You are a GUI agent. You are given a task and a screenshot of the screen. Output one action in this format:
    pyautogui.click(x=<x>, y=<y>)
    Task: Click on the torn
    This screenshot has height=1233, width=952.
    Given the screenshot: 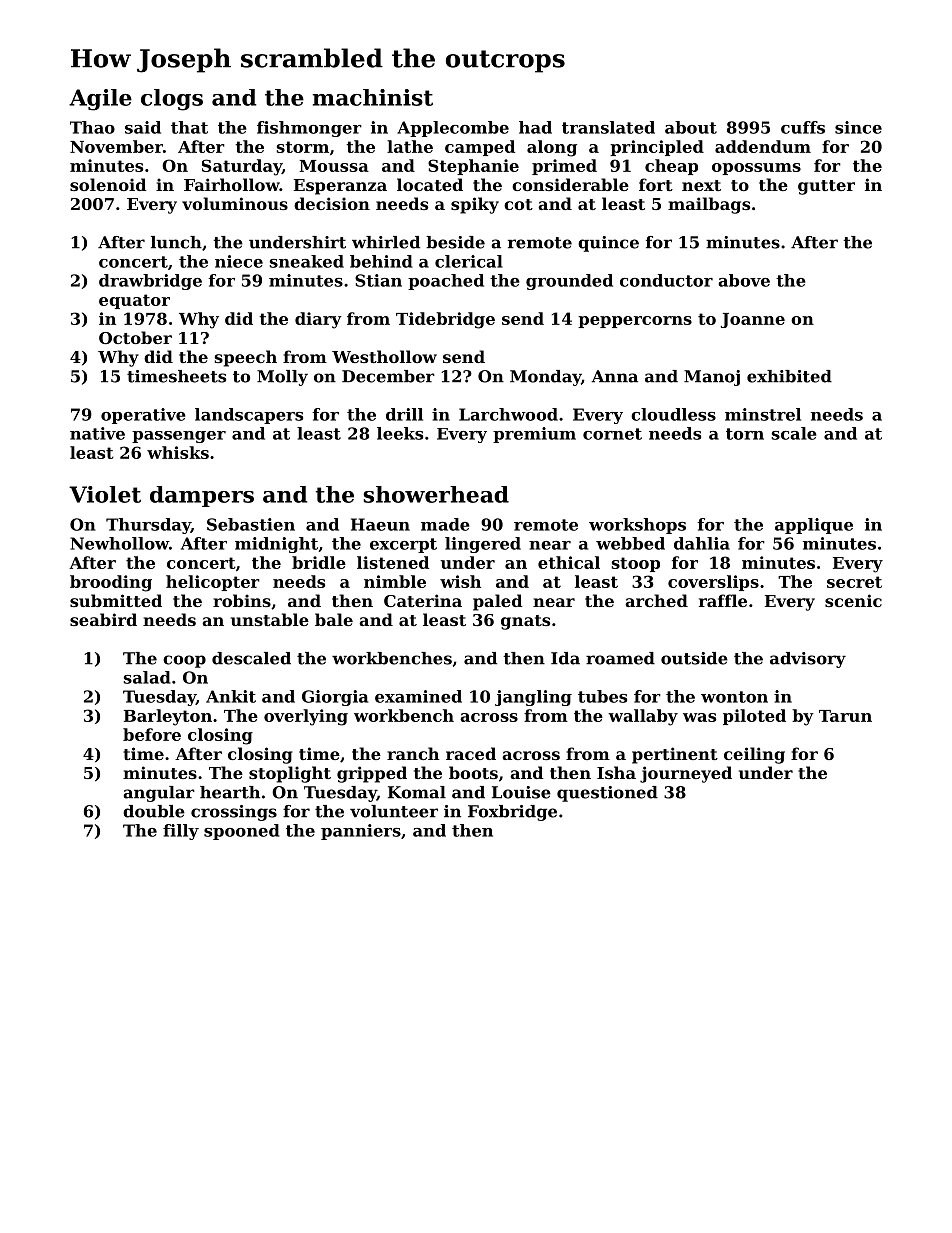 What is the action you would take?
    pyautogui.click(x=745, y=434)
